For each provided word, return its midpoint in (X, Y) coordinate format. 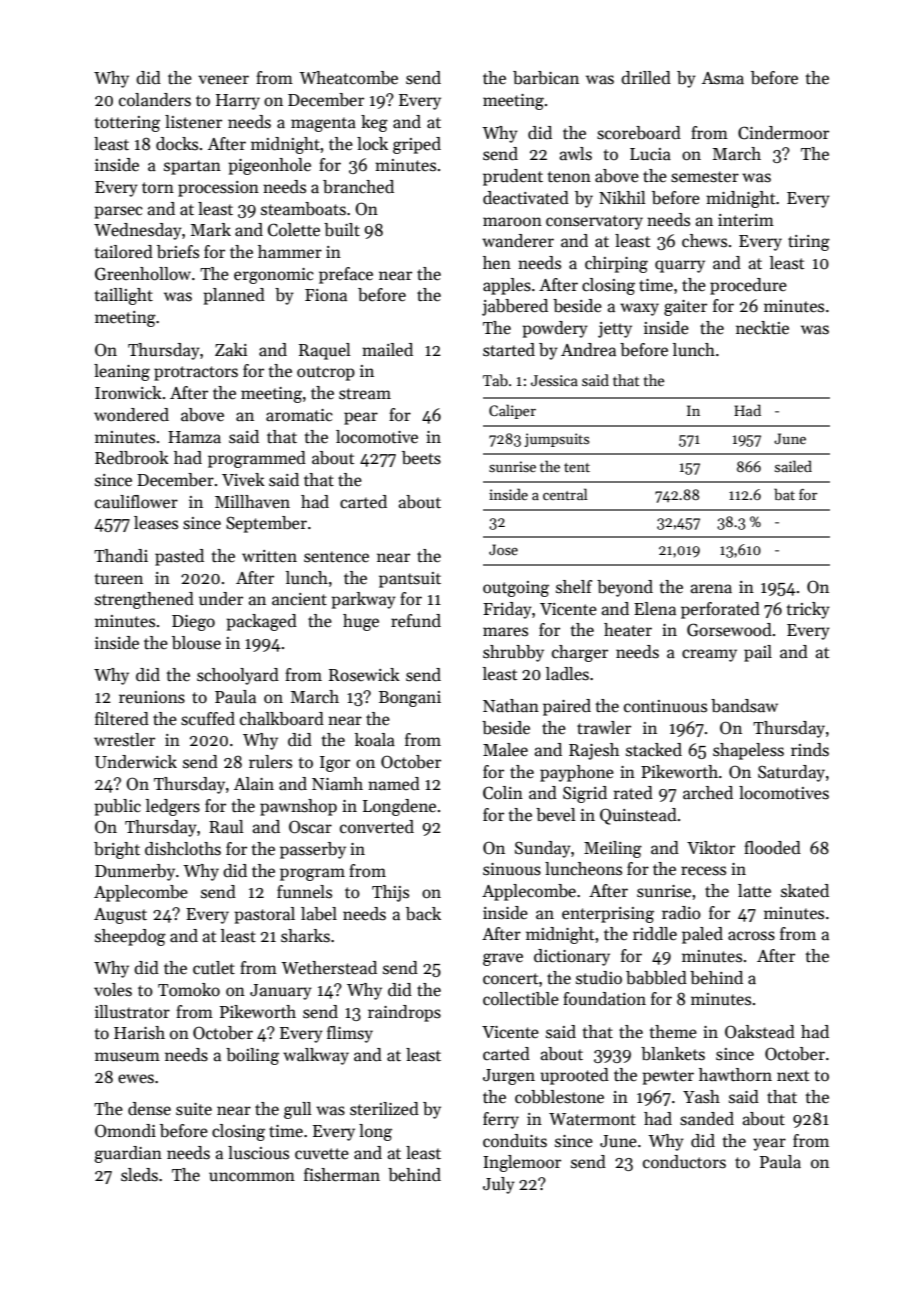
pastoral (264, 915)
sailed (793, 466)
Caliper (512, 411)
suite (194, 1109)
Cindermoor (783, 133)
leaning (122, 372)
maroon (512, 222)
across (751, 936)
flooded (772, 848)
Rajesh (594, 751)
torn (158, 187)
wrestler (124, 740)
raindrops (404, 1013)
